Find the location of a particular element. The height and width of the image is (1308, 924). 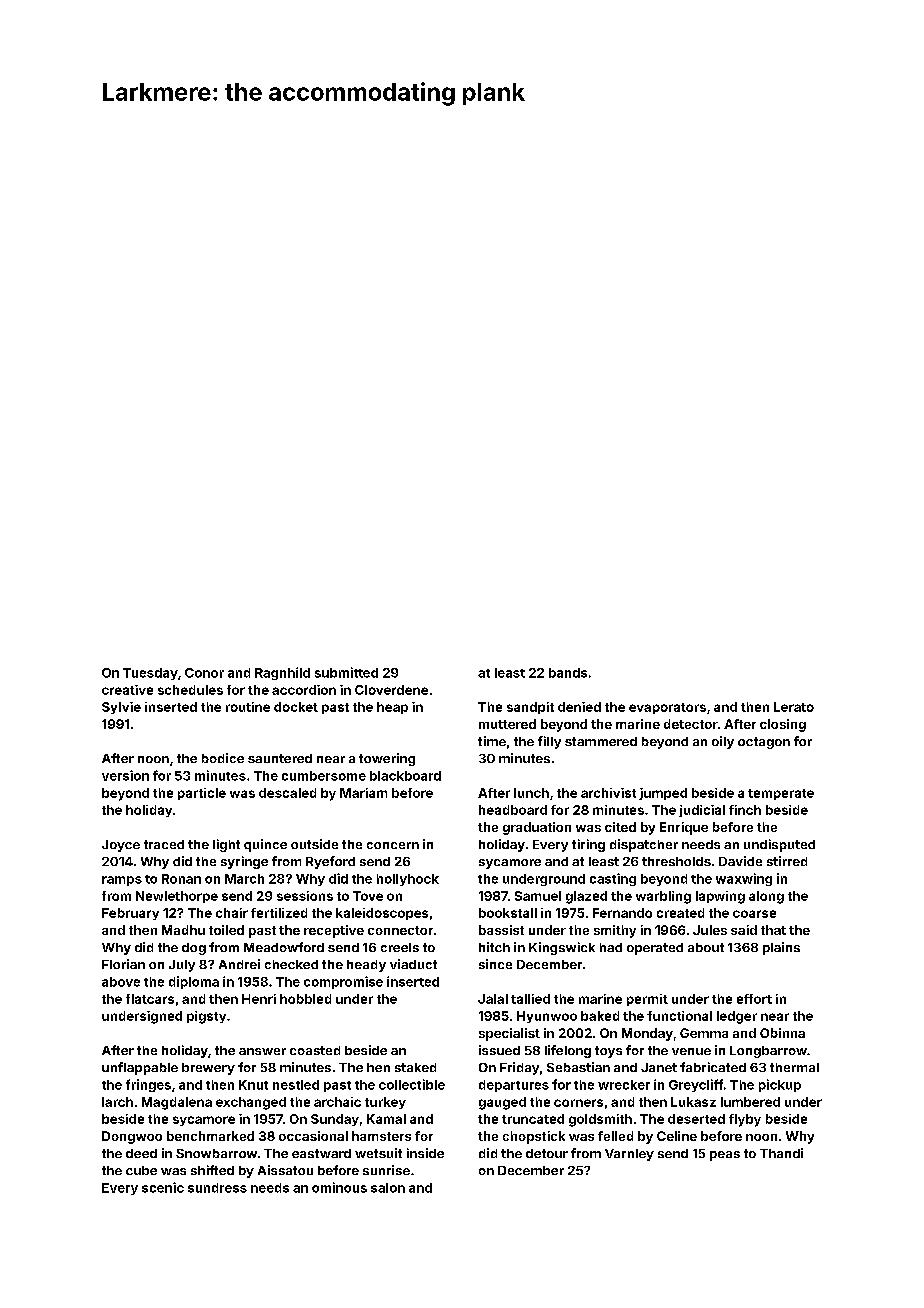

bookstall is located at coordinates (508, 913).
